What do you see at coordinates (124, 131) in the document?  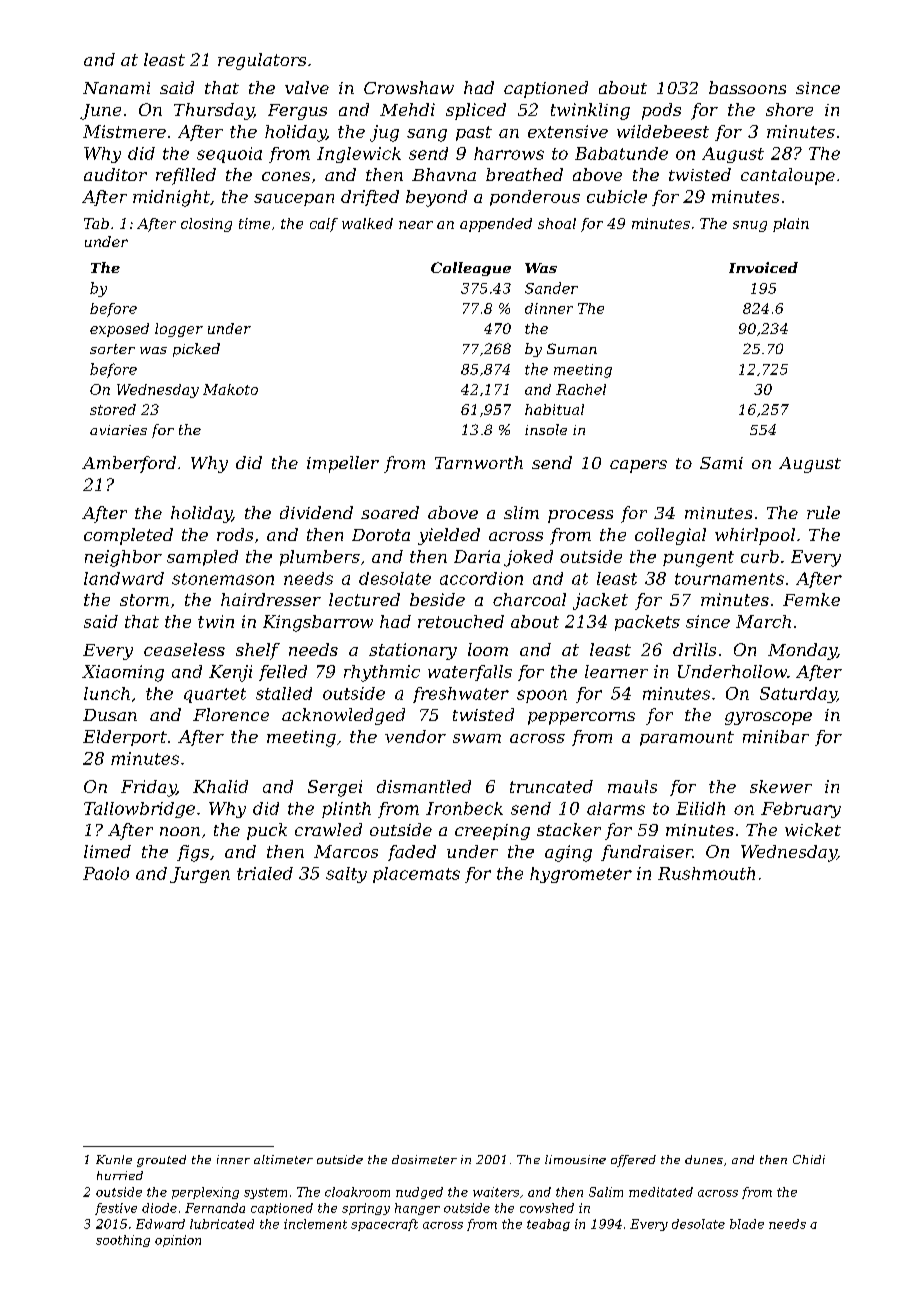 I see `Mistmere` at bounding box center [124, 131].
